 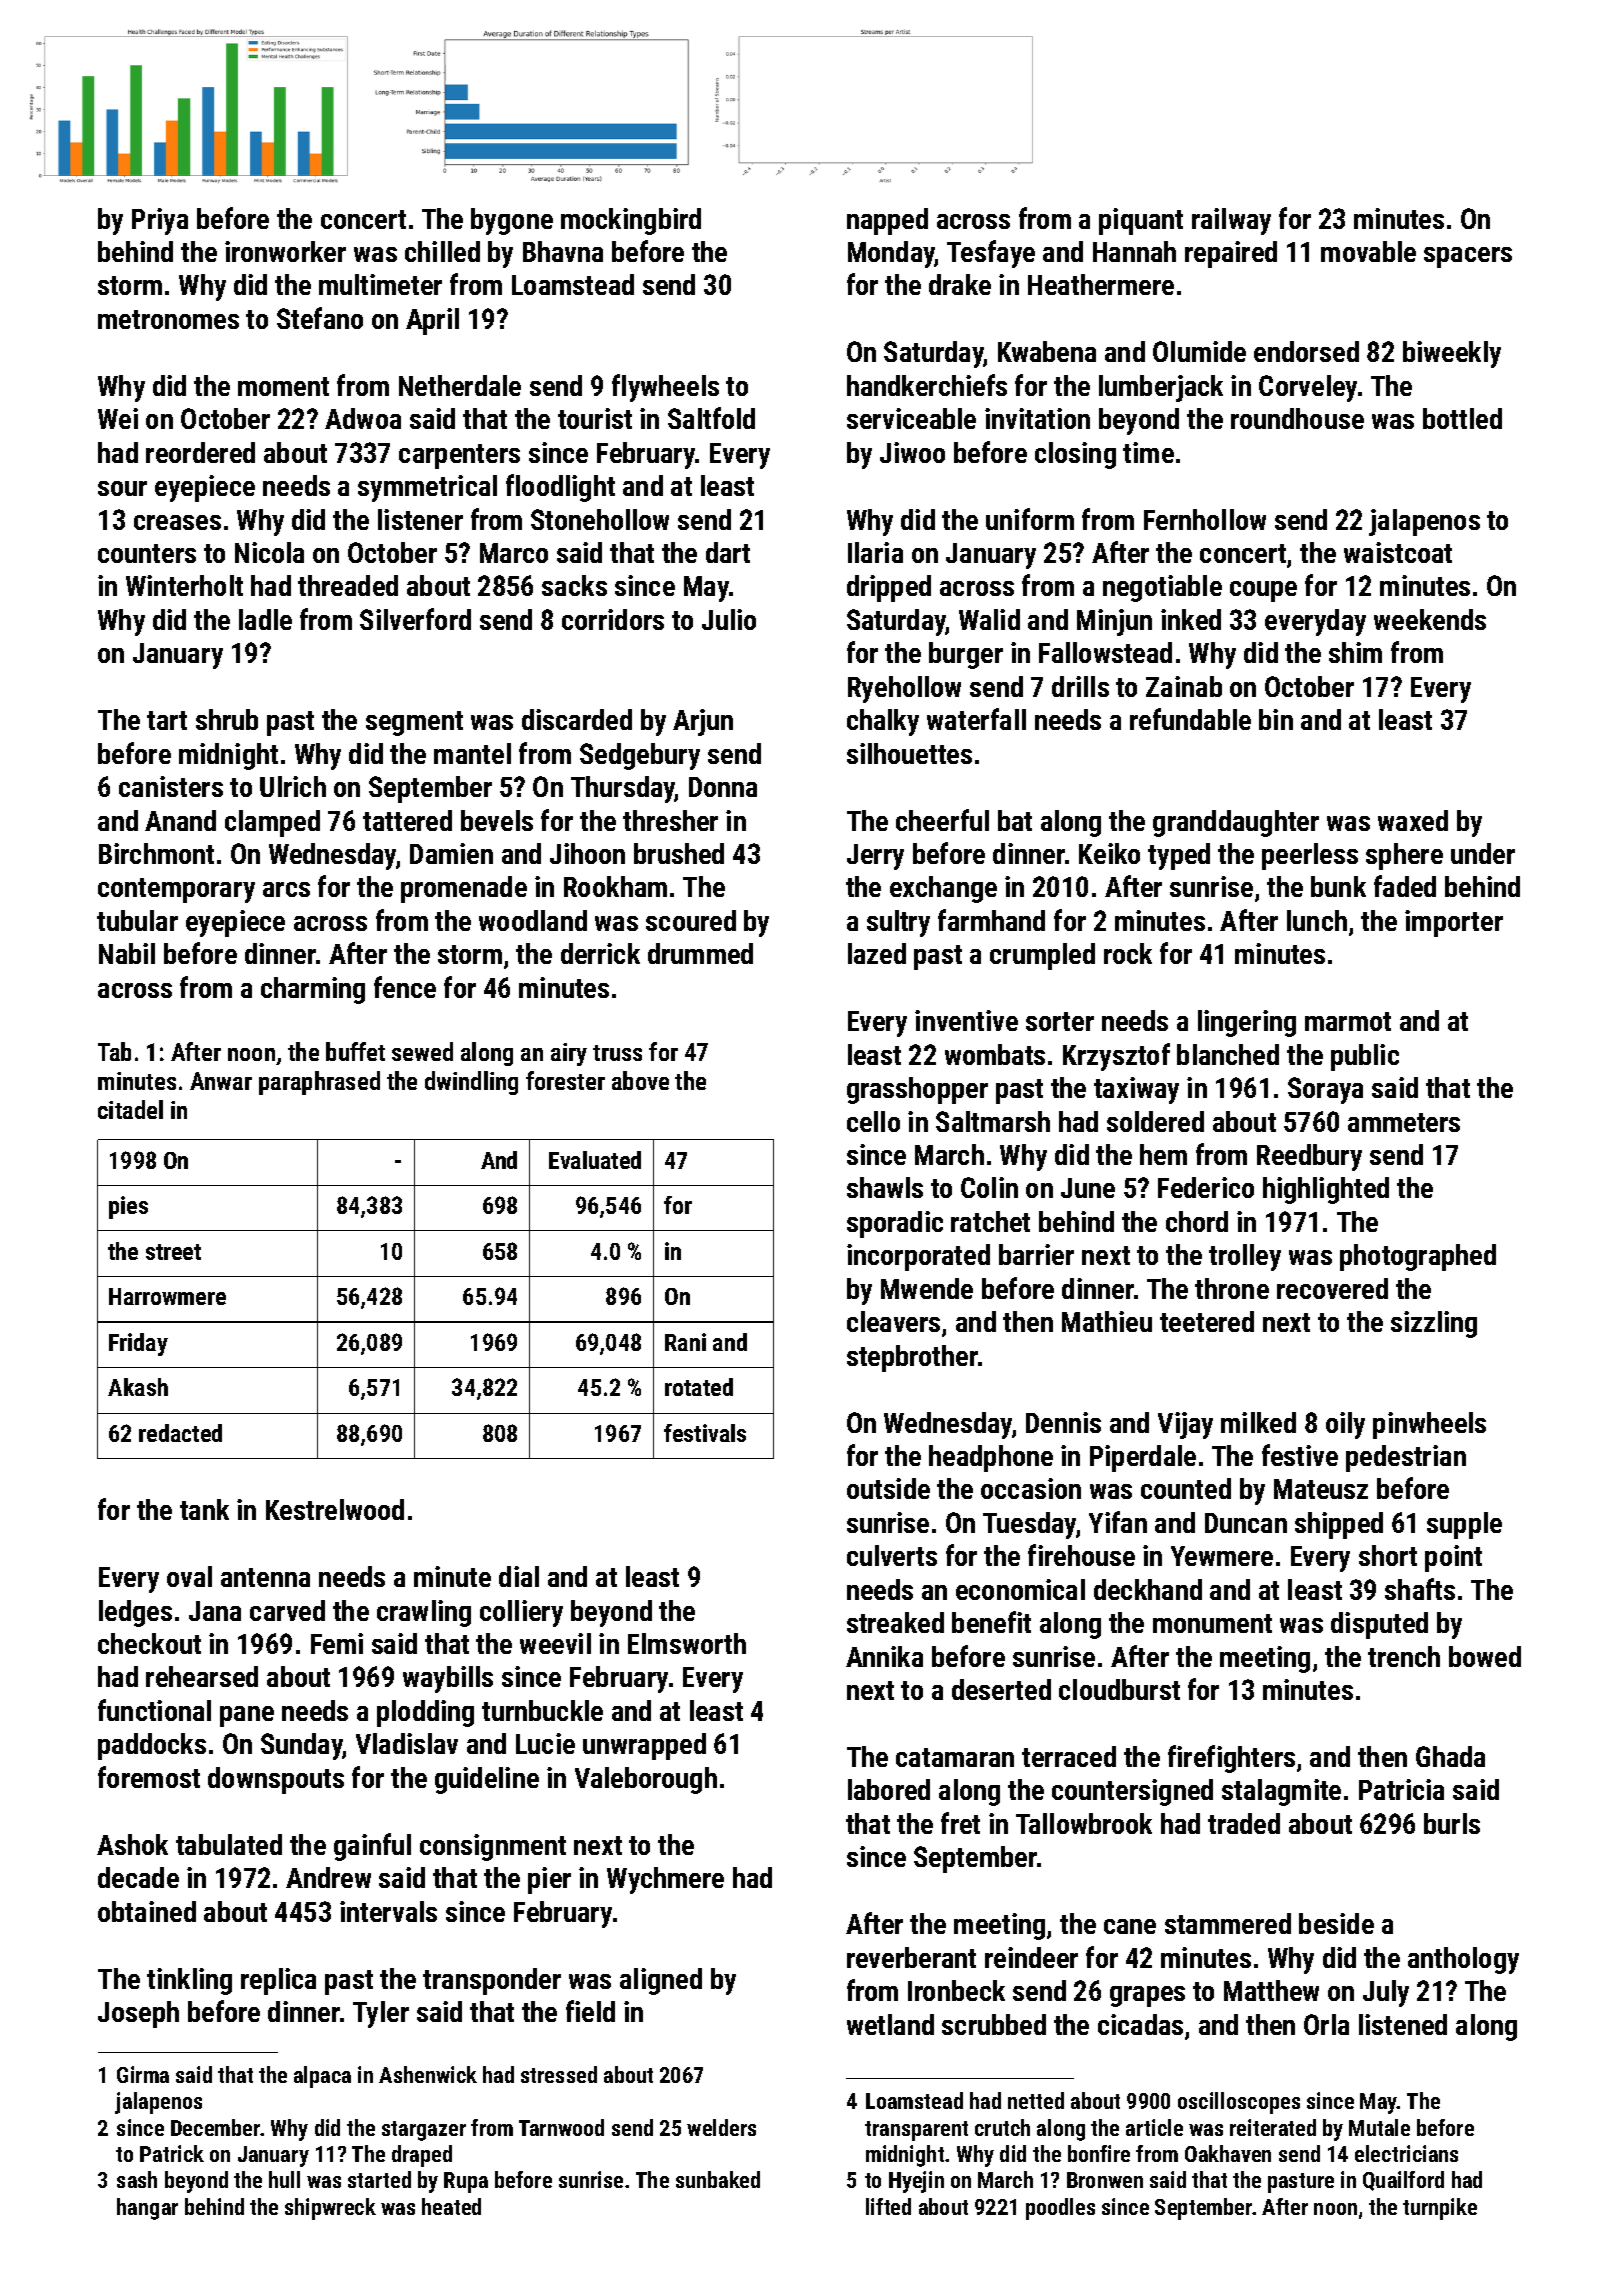 What do you see at coordinates (700, 953) in the screenshot?
I see `drummed` at bounding box center [700, 953].
